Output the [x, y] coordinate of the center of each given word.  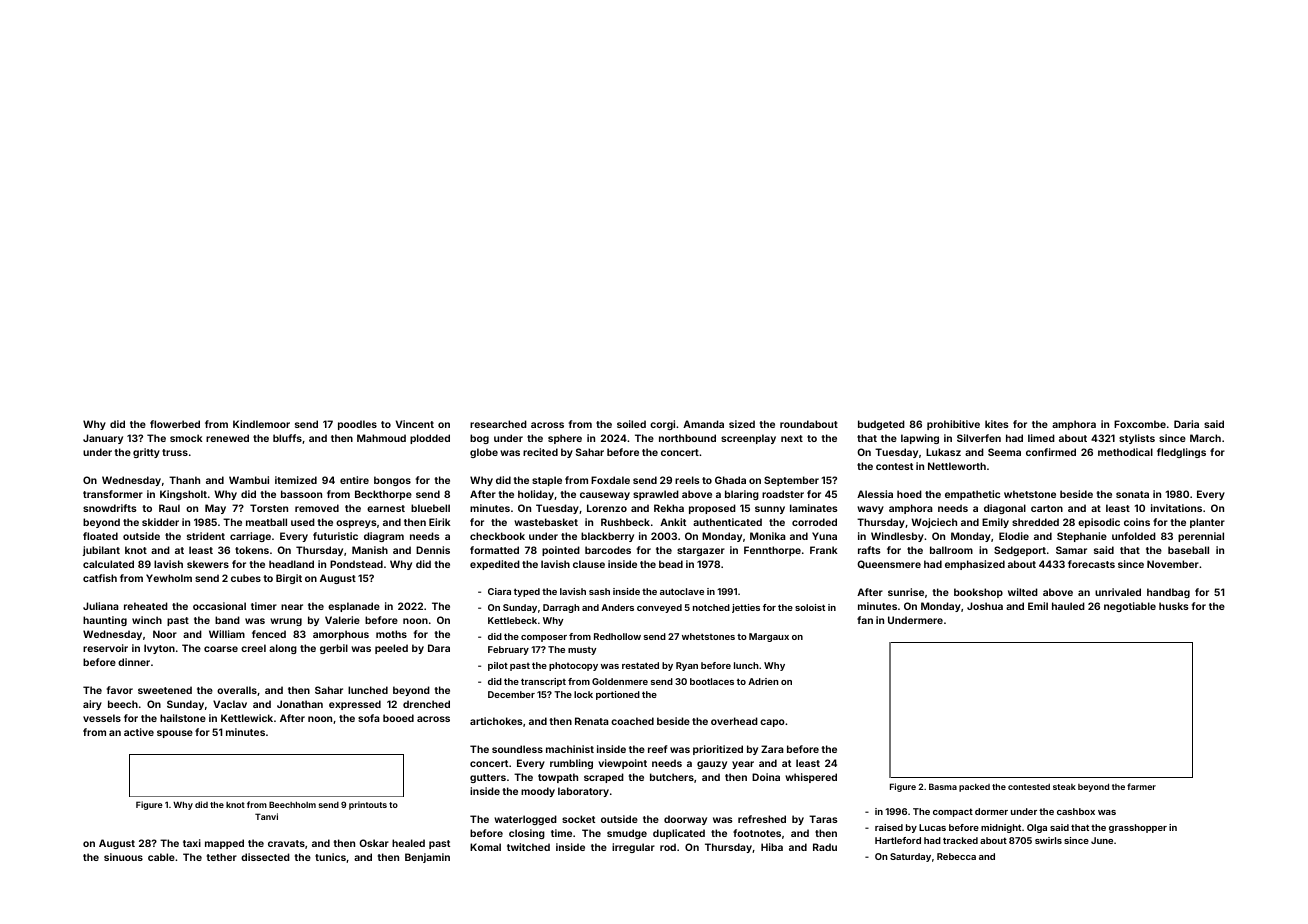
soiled [631, 424]
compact [953, 812]
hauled [1068, 606]
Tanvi [266, 816]
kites [997, 424]
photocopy [573, 666]
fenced [269, 634]
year [743, 765]
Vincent [415, 424]
